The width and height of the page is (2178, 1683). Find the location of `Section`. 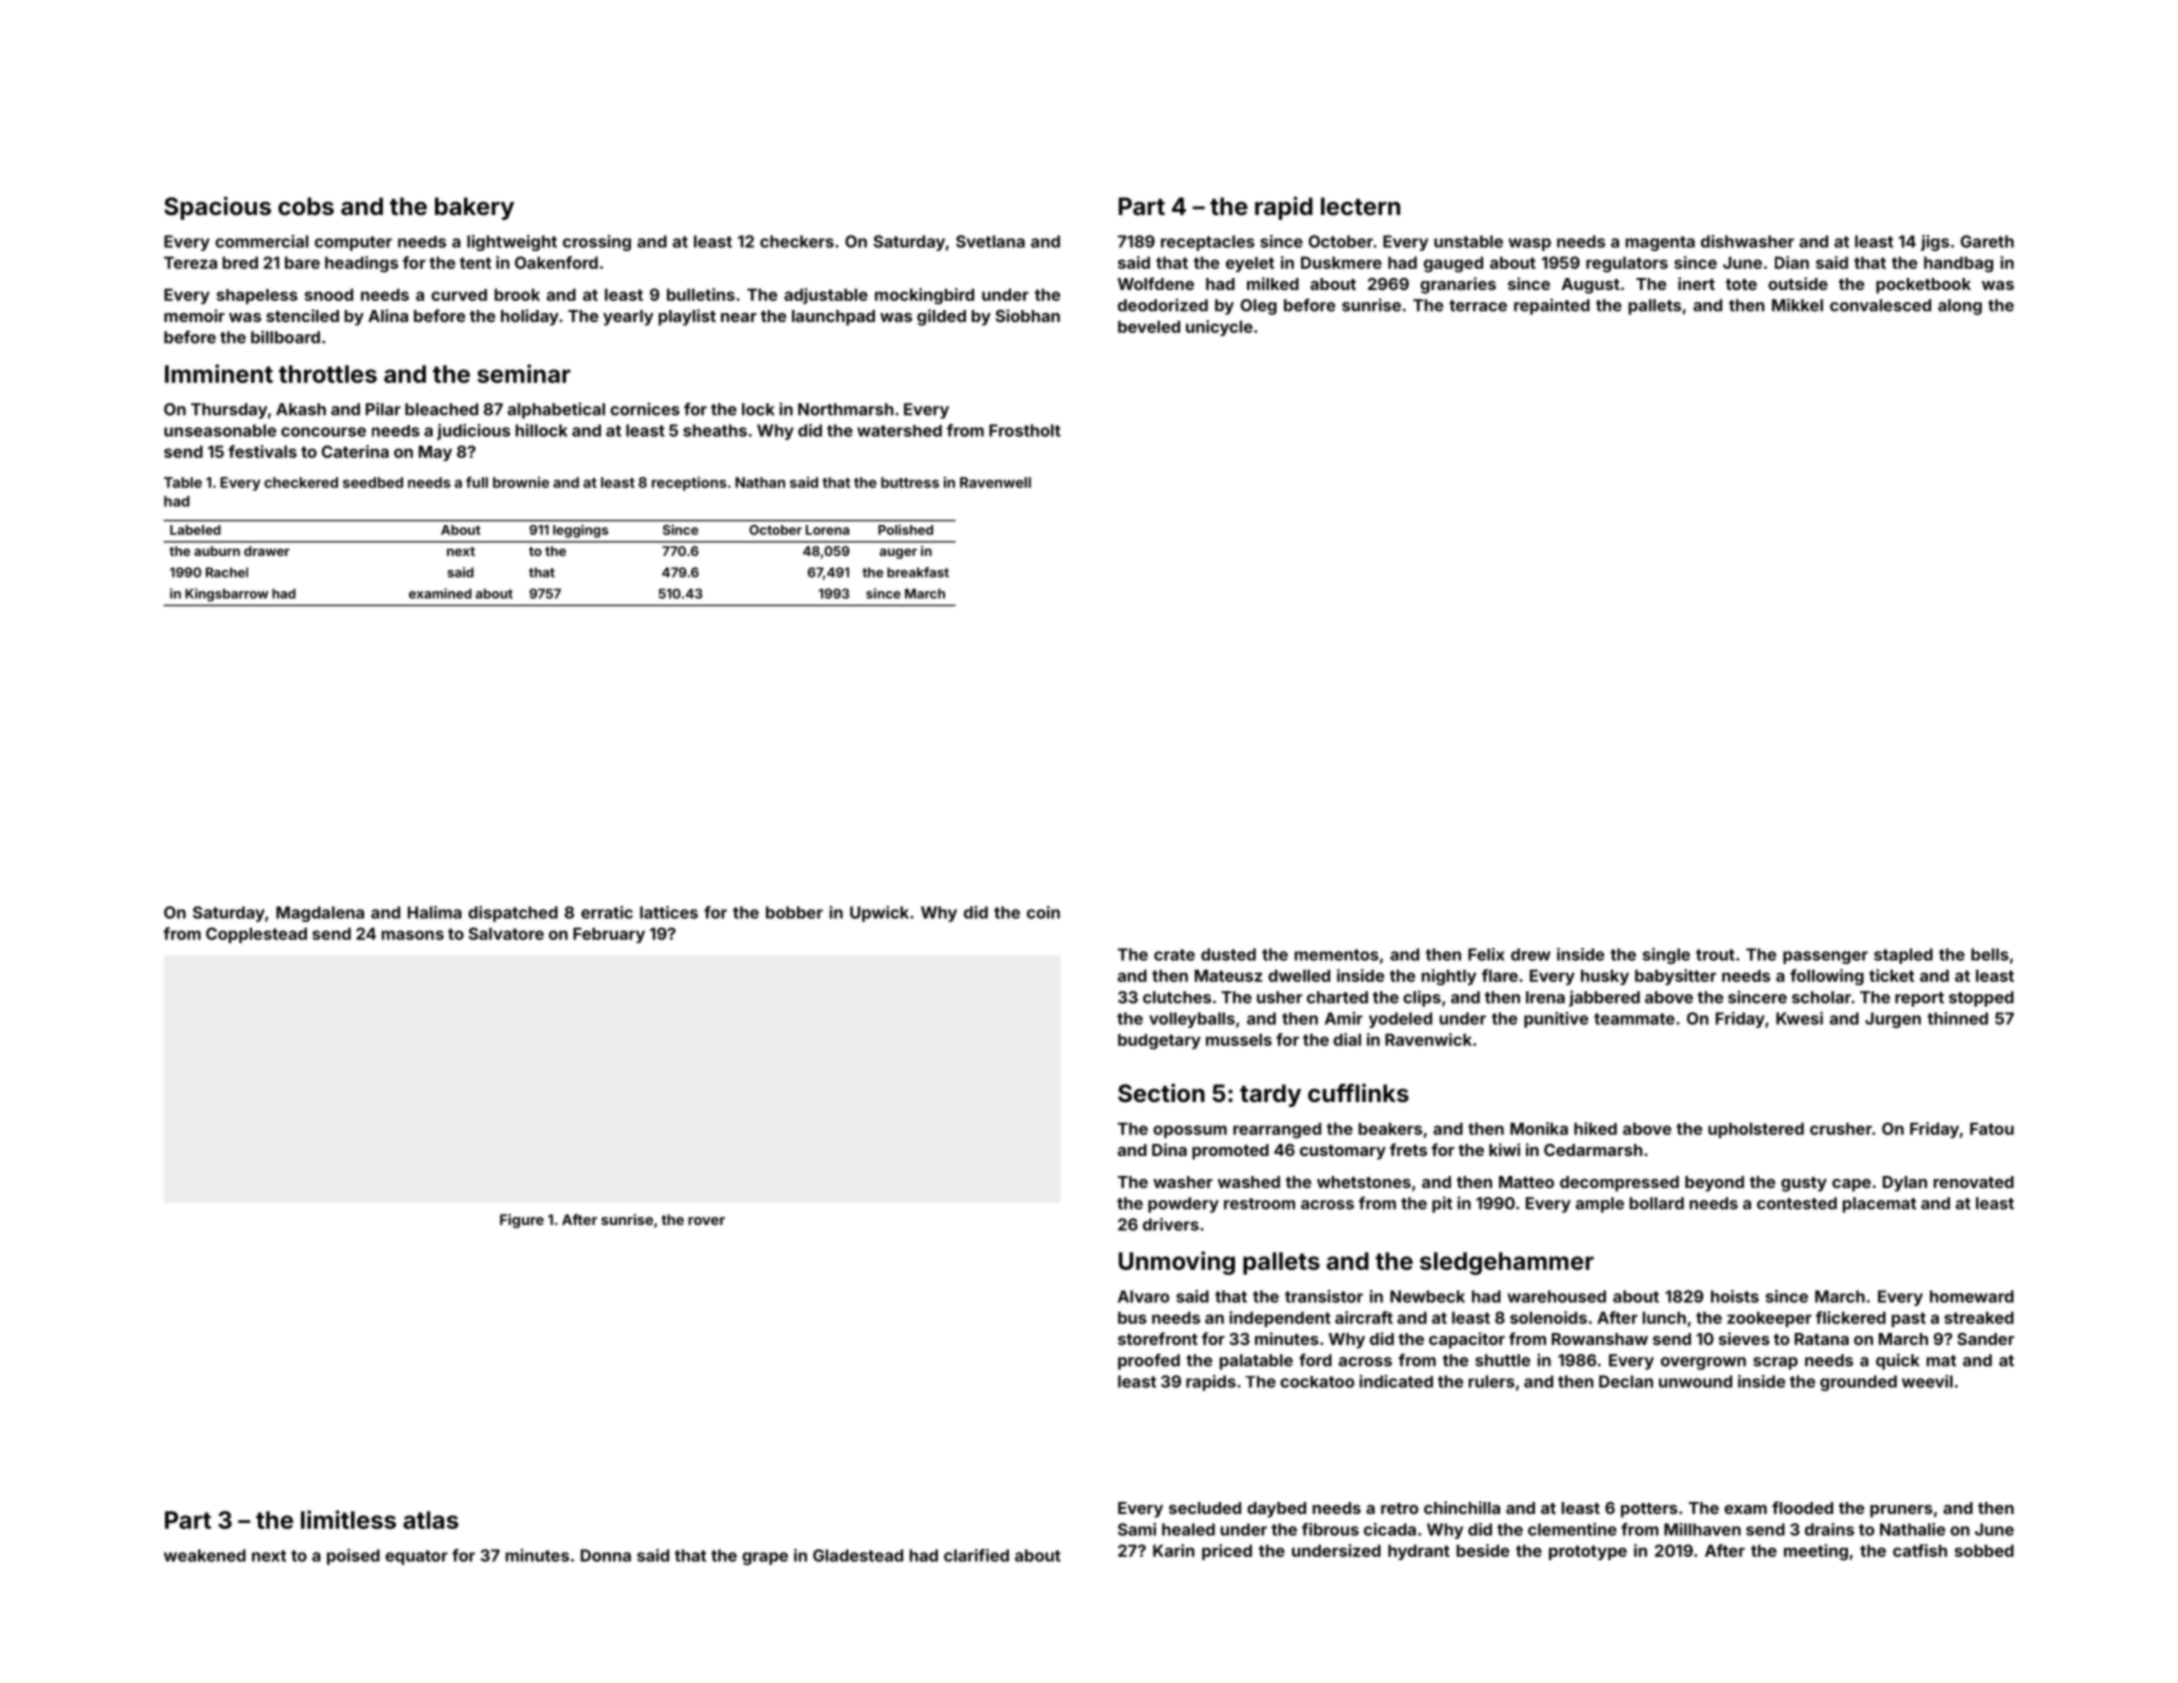

Section is located at coordinates (1161, 1092).
